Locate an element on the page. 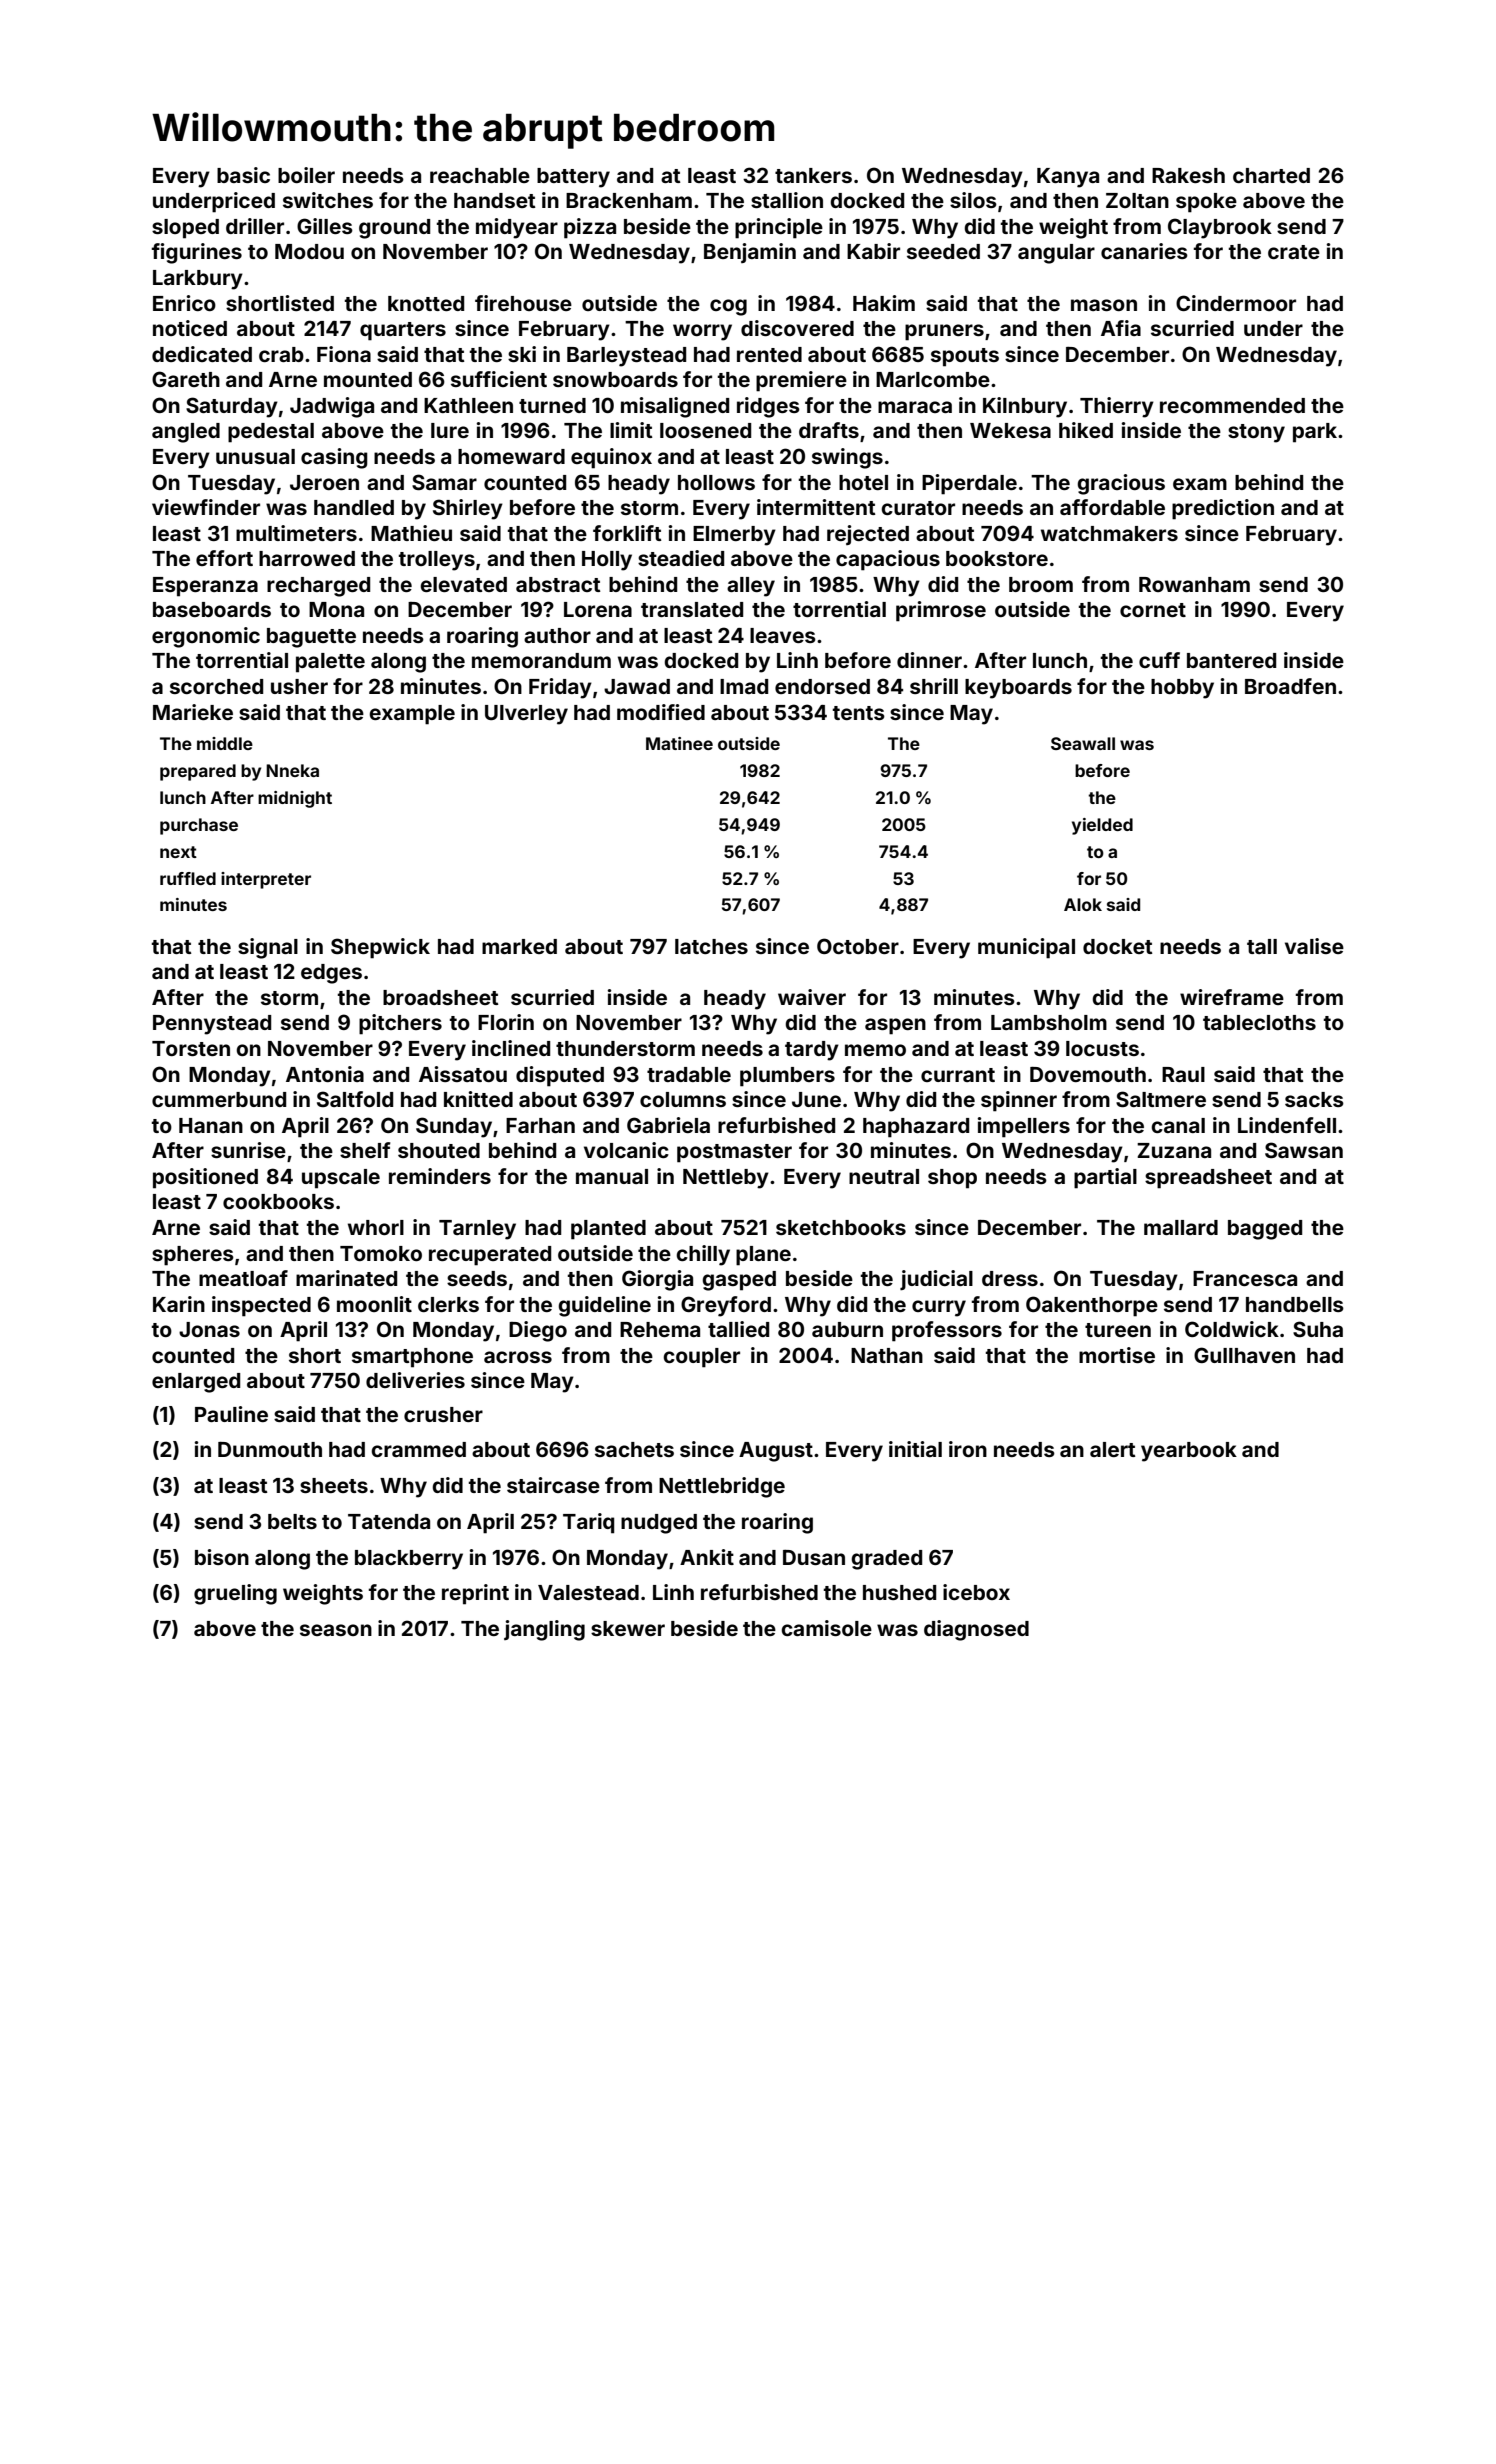 The width and height of the image is (1496, 2464). watchmakers is located at coordinates (1109, 533).
